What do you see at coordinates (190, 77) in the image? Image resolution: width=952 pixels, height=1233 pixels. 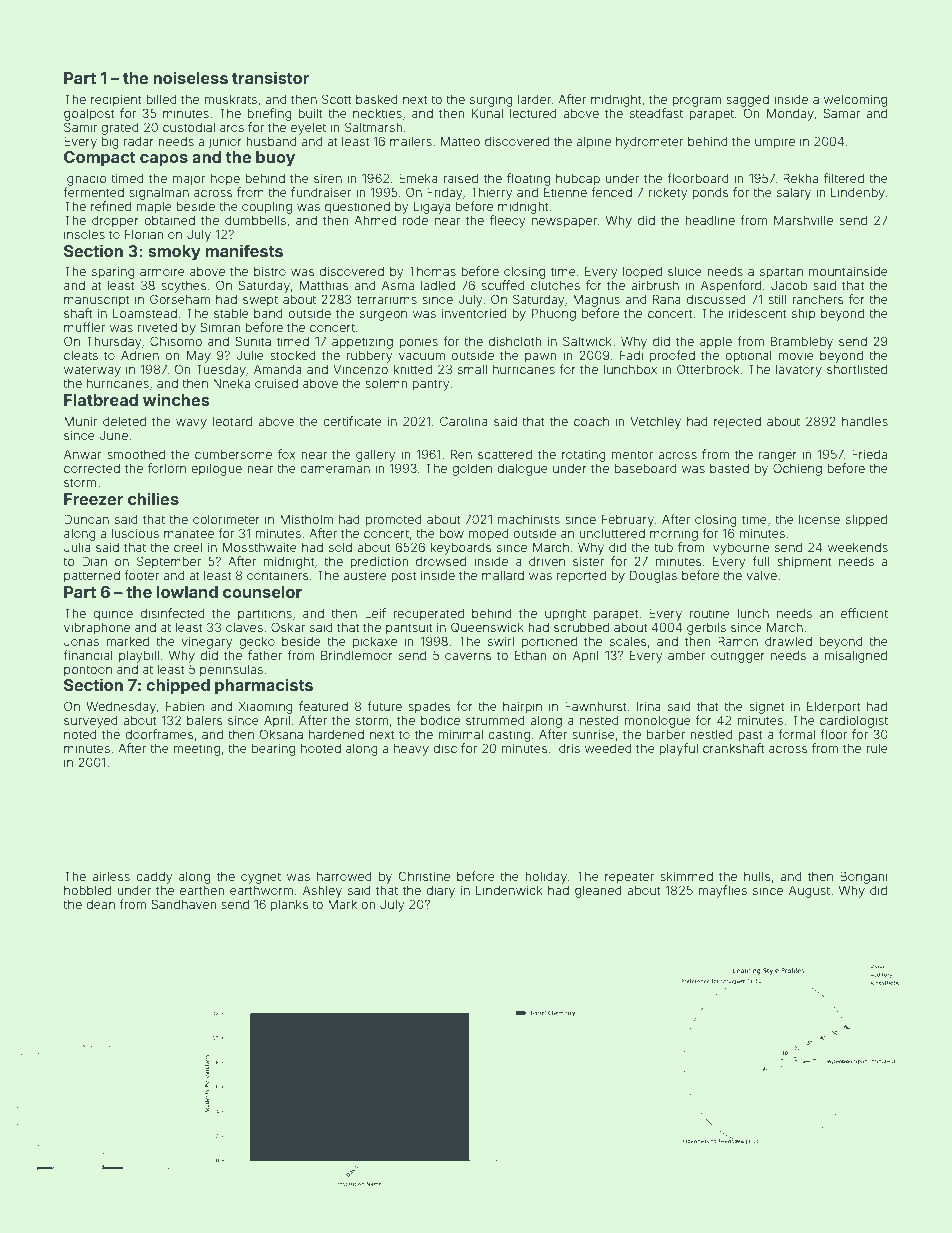 I see `noiseless` at bounding box center [190, 77].
